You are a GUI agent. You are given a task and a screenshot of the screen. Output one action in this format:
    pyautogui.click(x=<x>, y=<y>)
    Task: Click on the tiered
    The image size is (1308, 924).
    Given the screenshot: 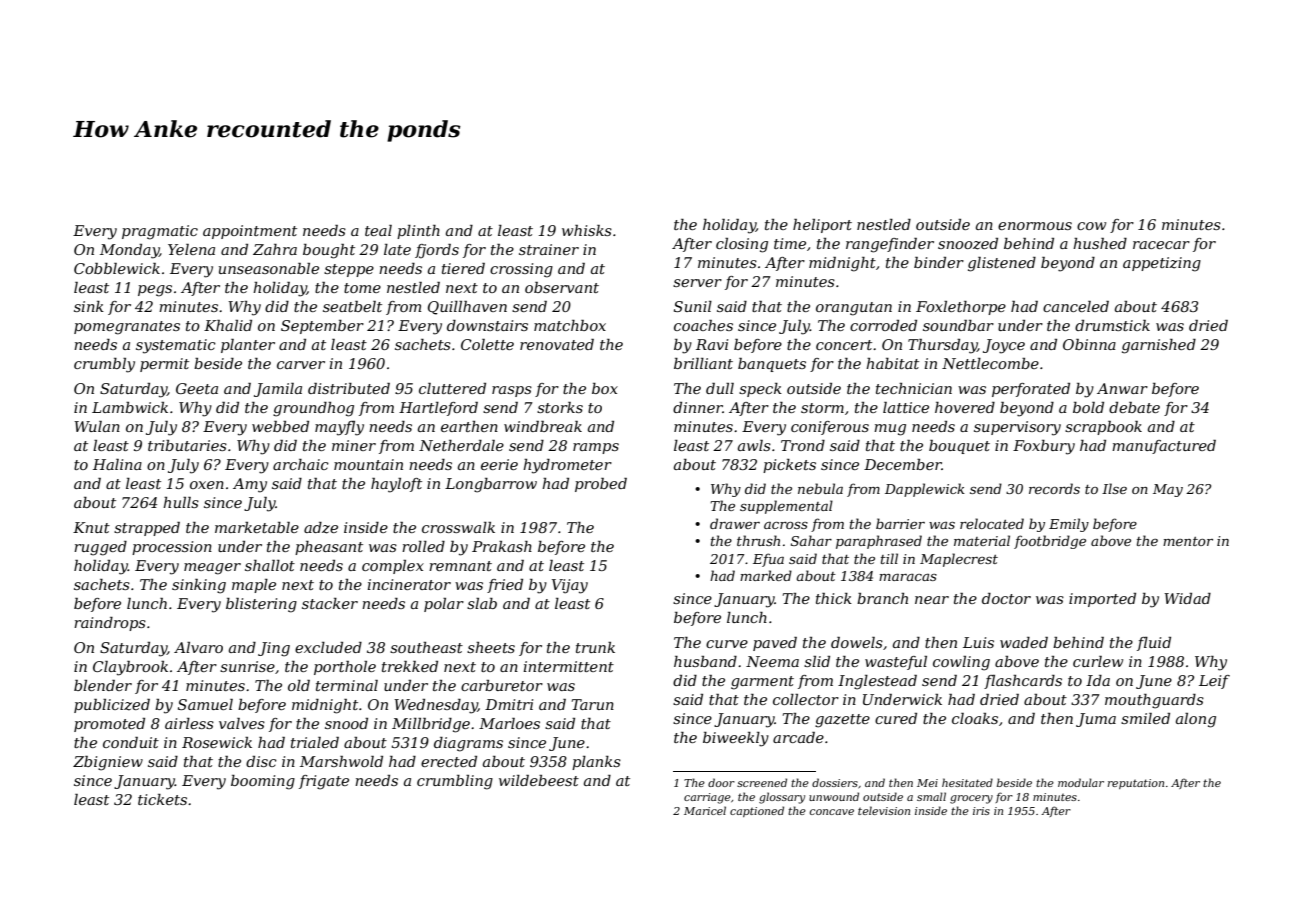 What is the action you would take?
    pyautogui.click(x=463, y=268)
